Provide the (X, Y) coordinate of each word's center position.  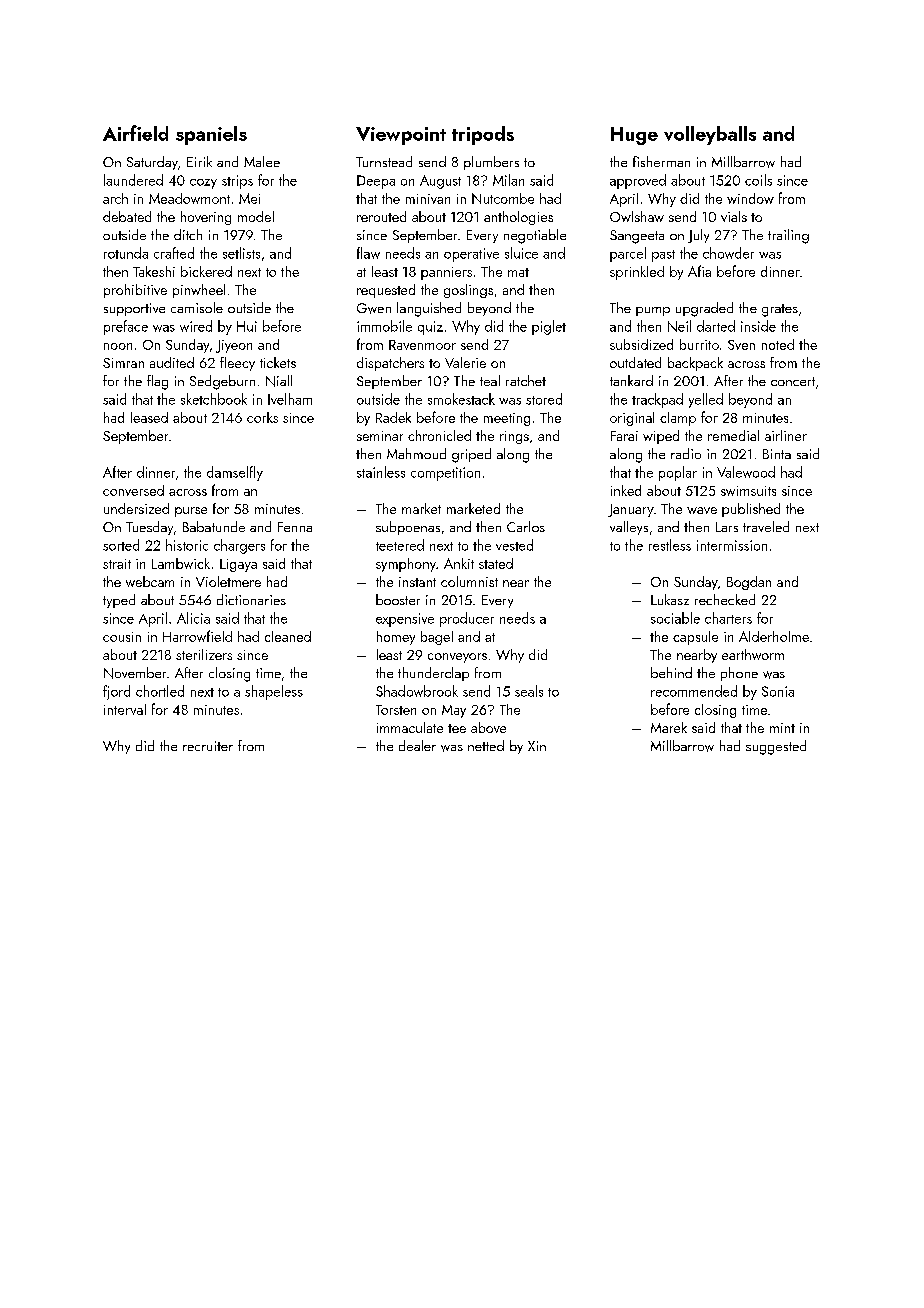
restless (670, 545)
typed (119, 601)
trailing (788, 236)
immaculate (410, 727)
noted (778, 344)
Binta (777, 454)
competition (445, 474)
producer (467, 619)
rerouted (381, 216)
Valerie (465, 362)
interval (125, 709)
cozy (203, 184)
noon (118, 346)
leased (149, 417)
